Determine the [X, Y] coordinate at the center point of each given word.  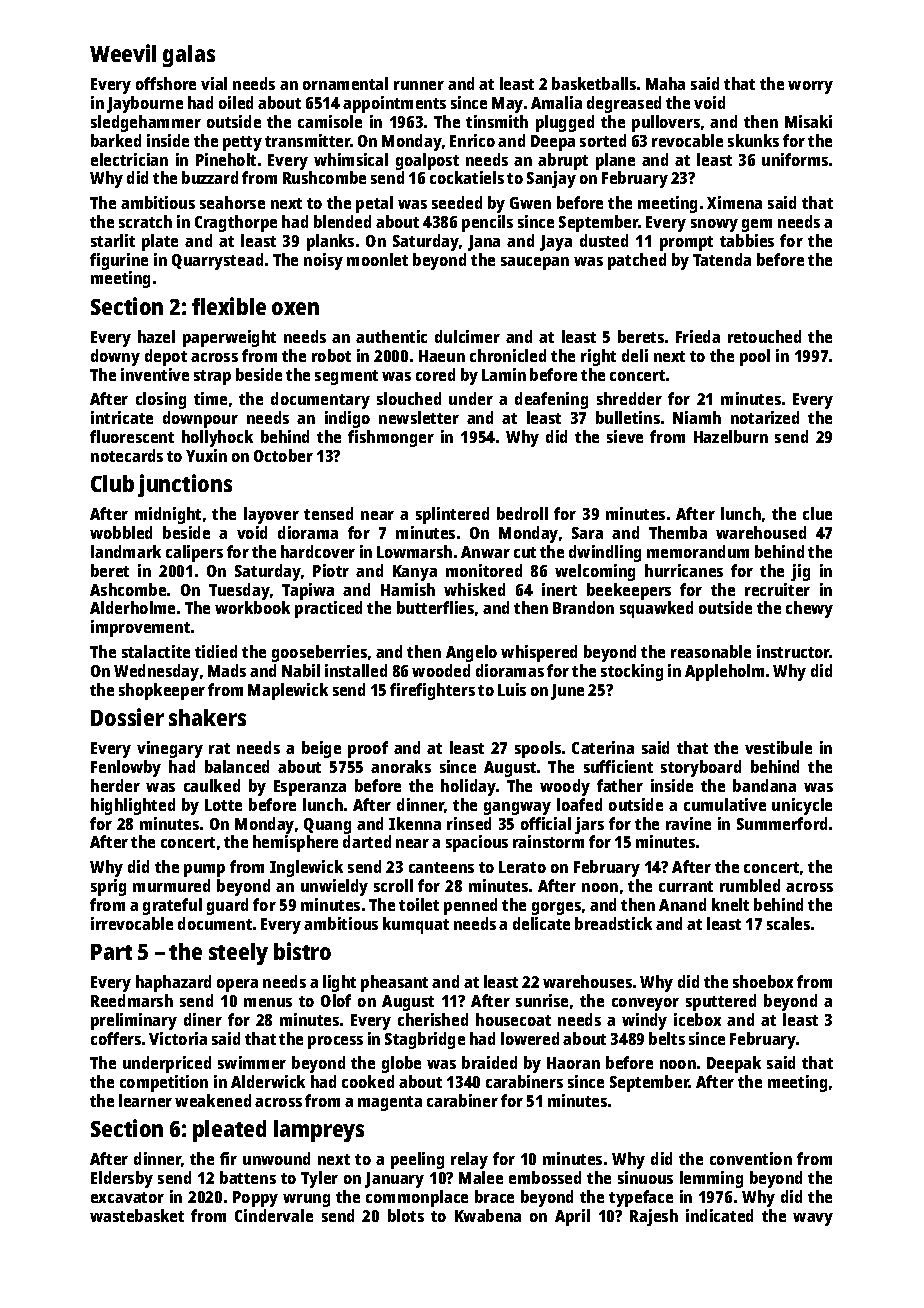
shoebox [763, 981]
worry [810, 87]
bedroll [522, 513]
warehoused [761, 532]
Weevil [123, 53]
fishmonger [391, 438]
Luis [512, 689]
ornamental [345, 83]
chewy [809, 609]
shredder [629, 398]
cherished [433, 1019]
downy [115, 357]
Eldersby [122, 1179]
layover [271, 515]
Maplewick [288, 691]
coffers [116, 1038]
